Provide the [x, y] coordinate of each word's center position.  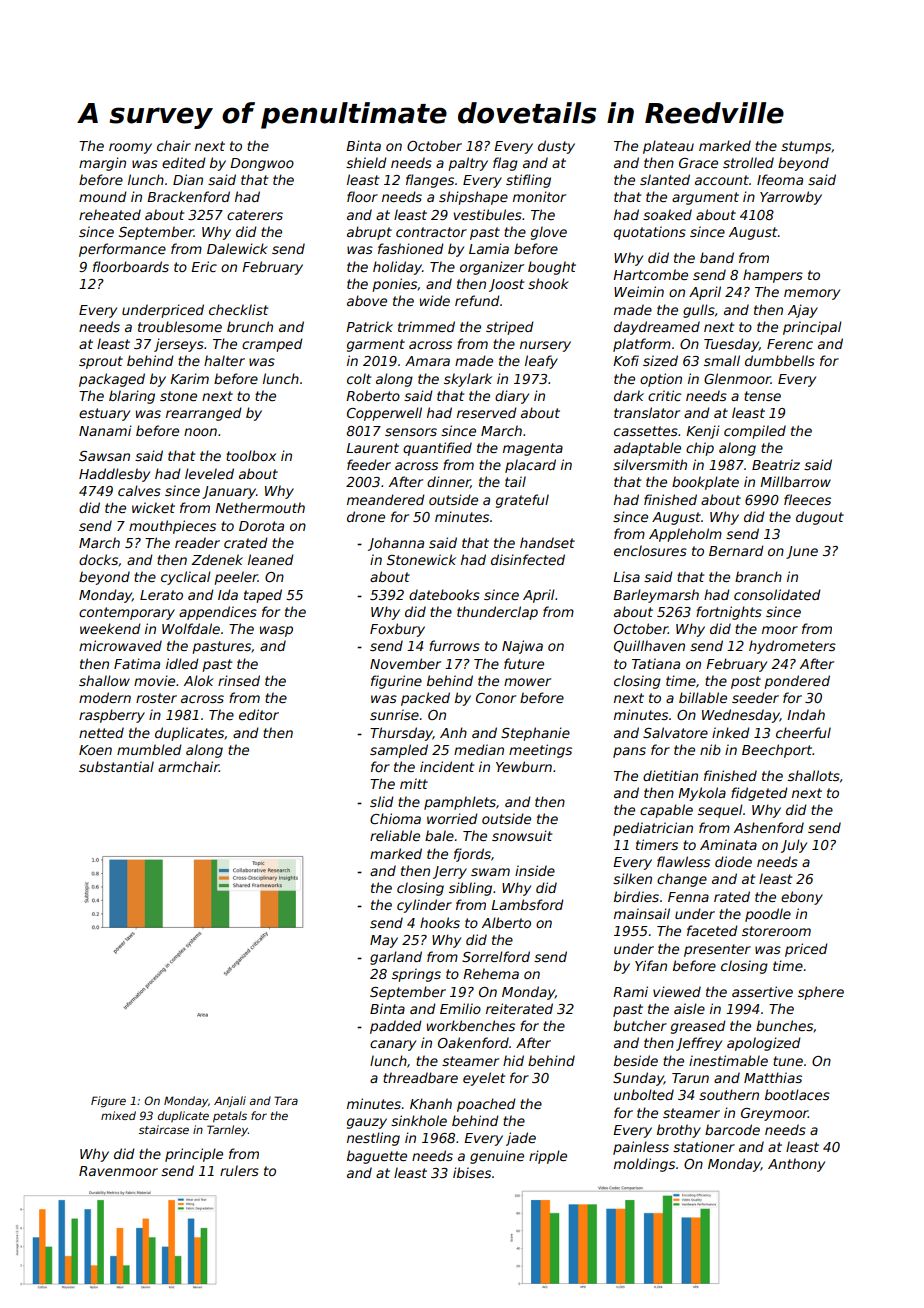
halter [224, 360]
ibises [472, 1172]
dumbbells [780, 360]
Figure [108, 1102]
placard [530, 466]
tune [788, 1061]
